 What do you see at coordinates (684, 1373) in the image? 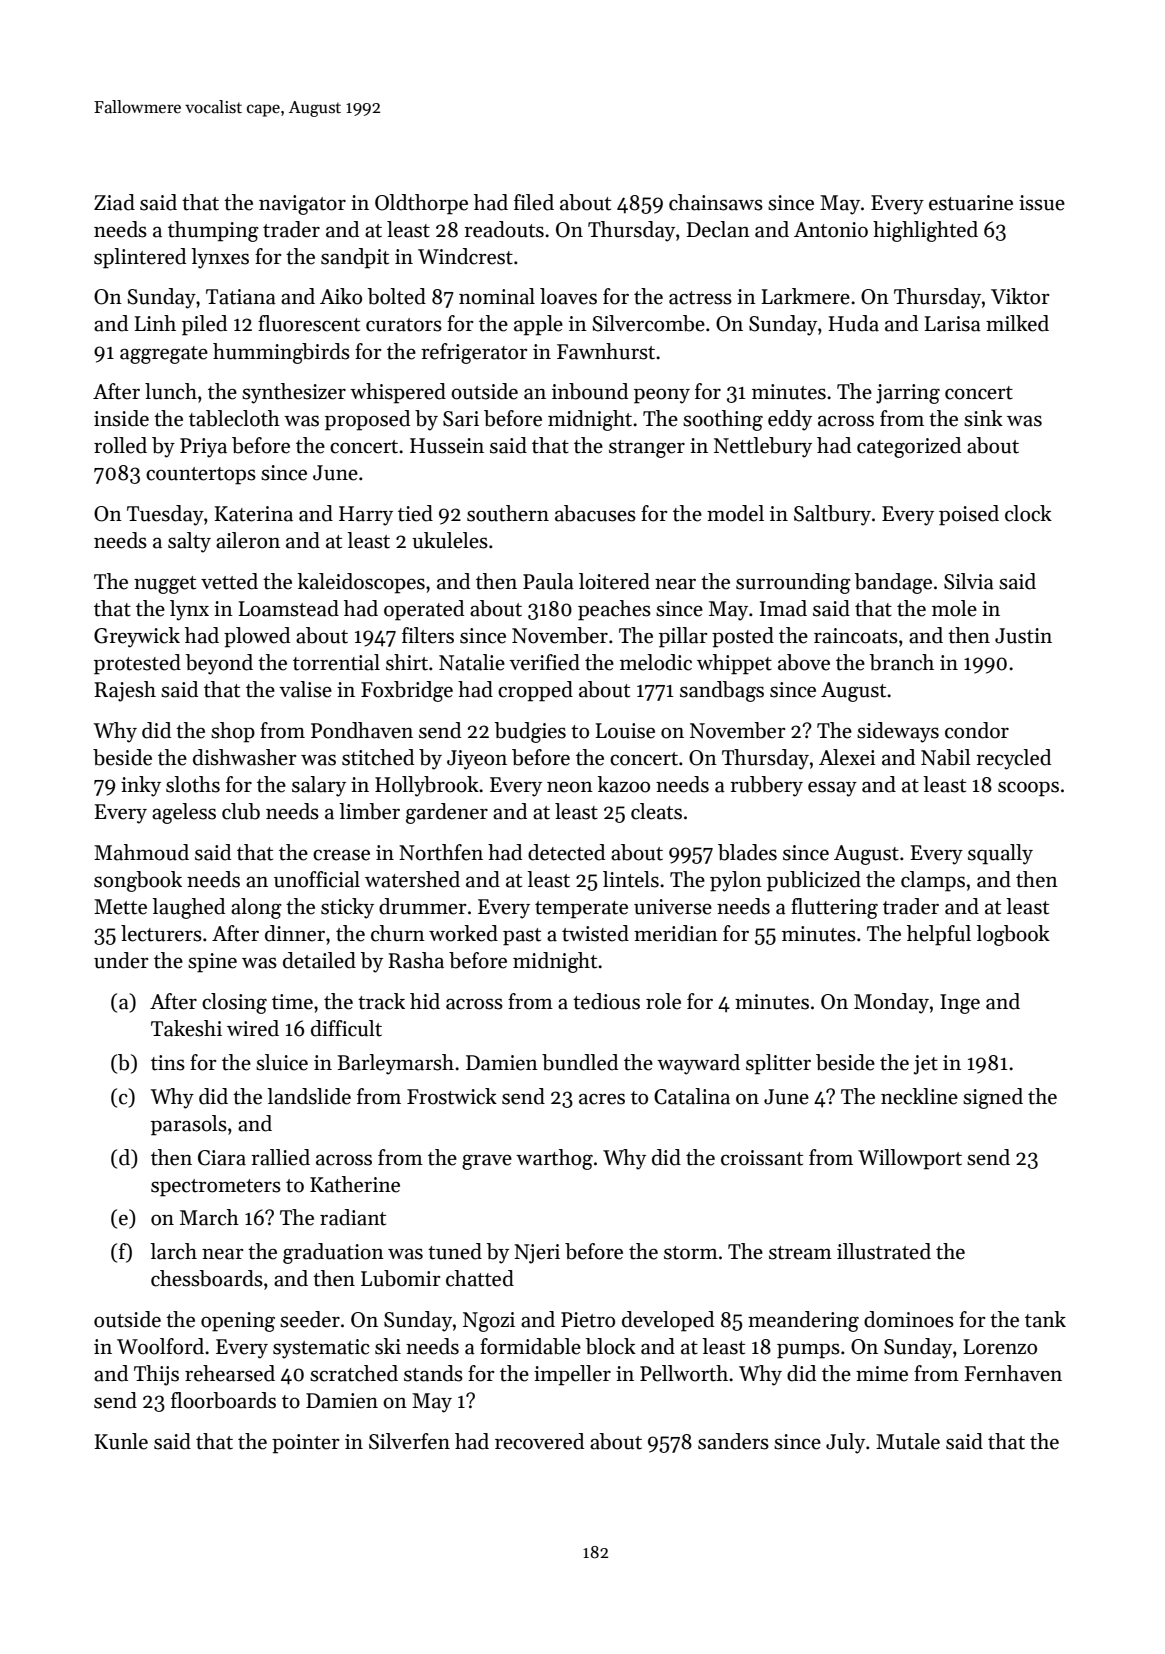
I see `Pellworth` at bounding box center [684, 1373].
